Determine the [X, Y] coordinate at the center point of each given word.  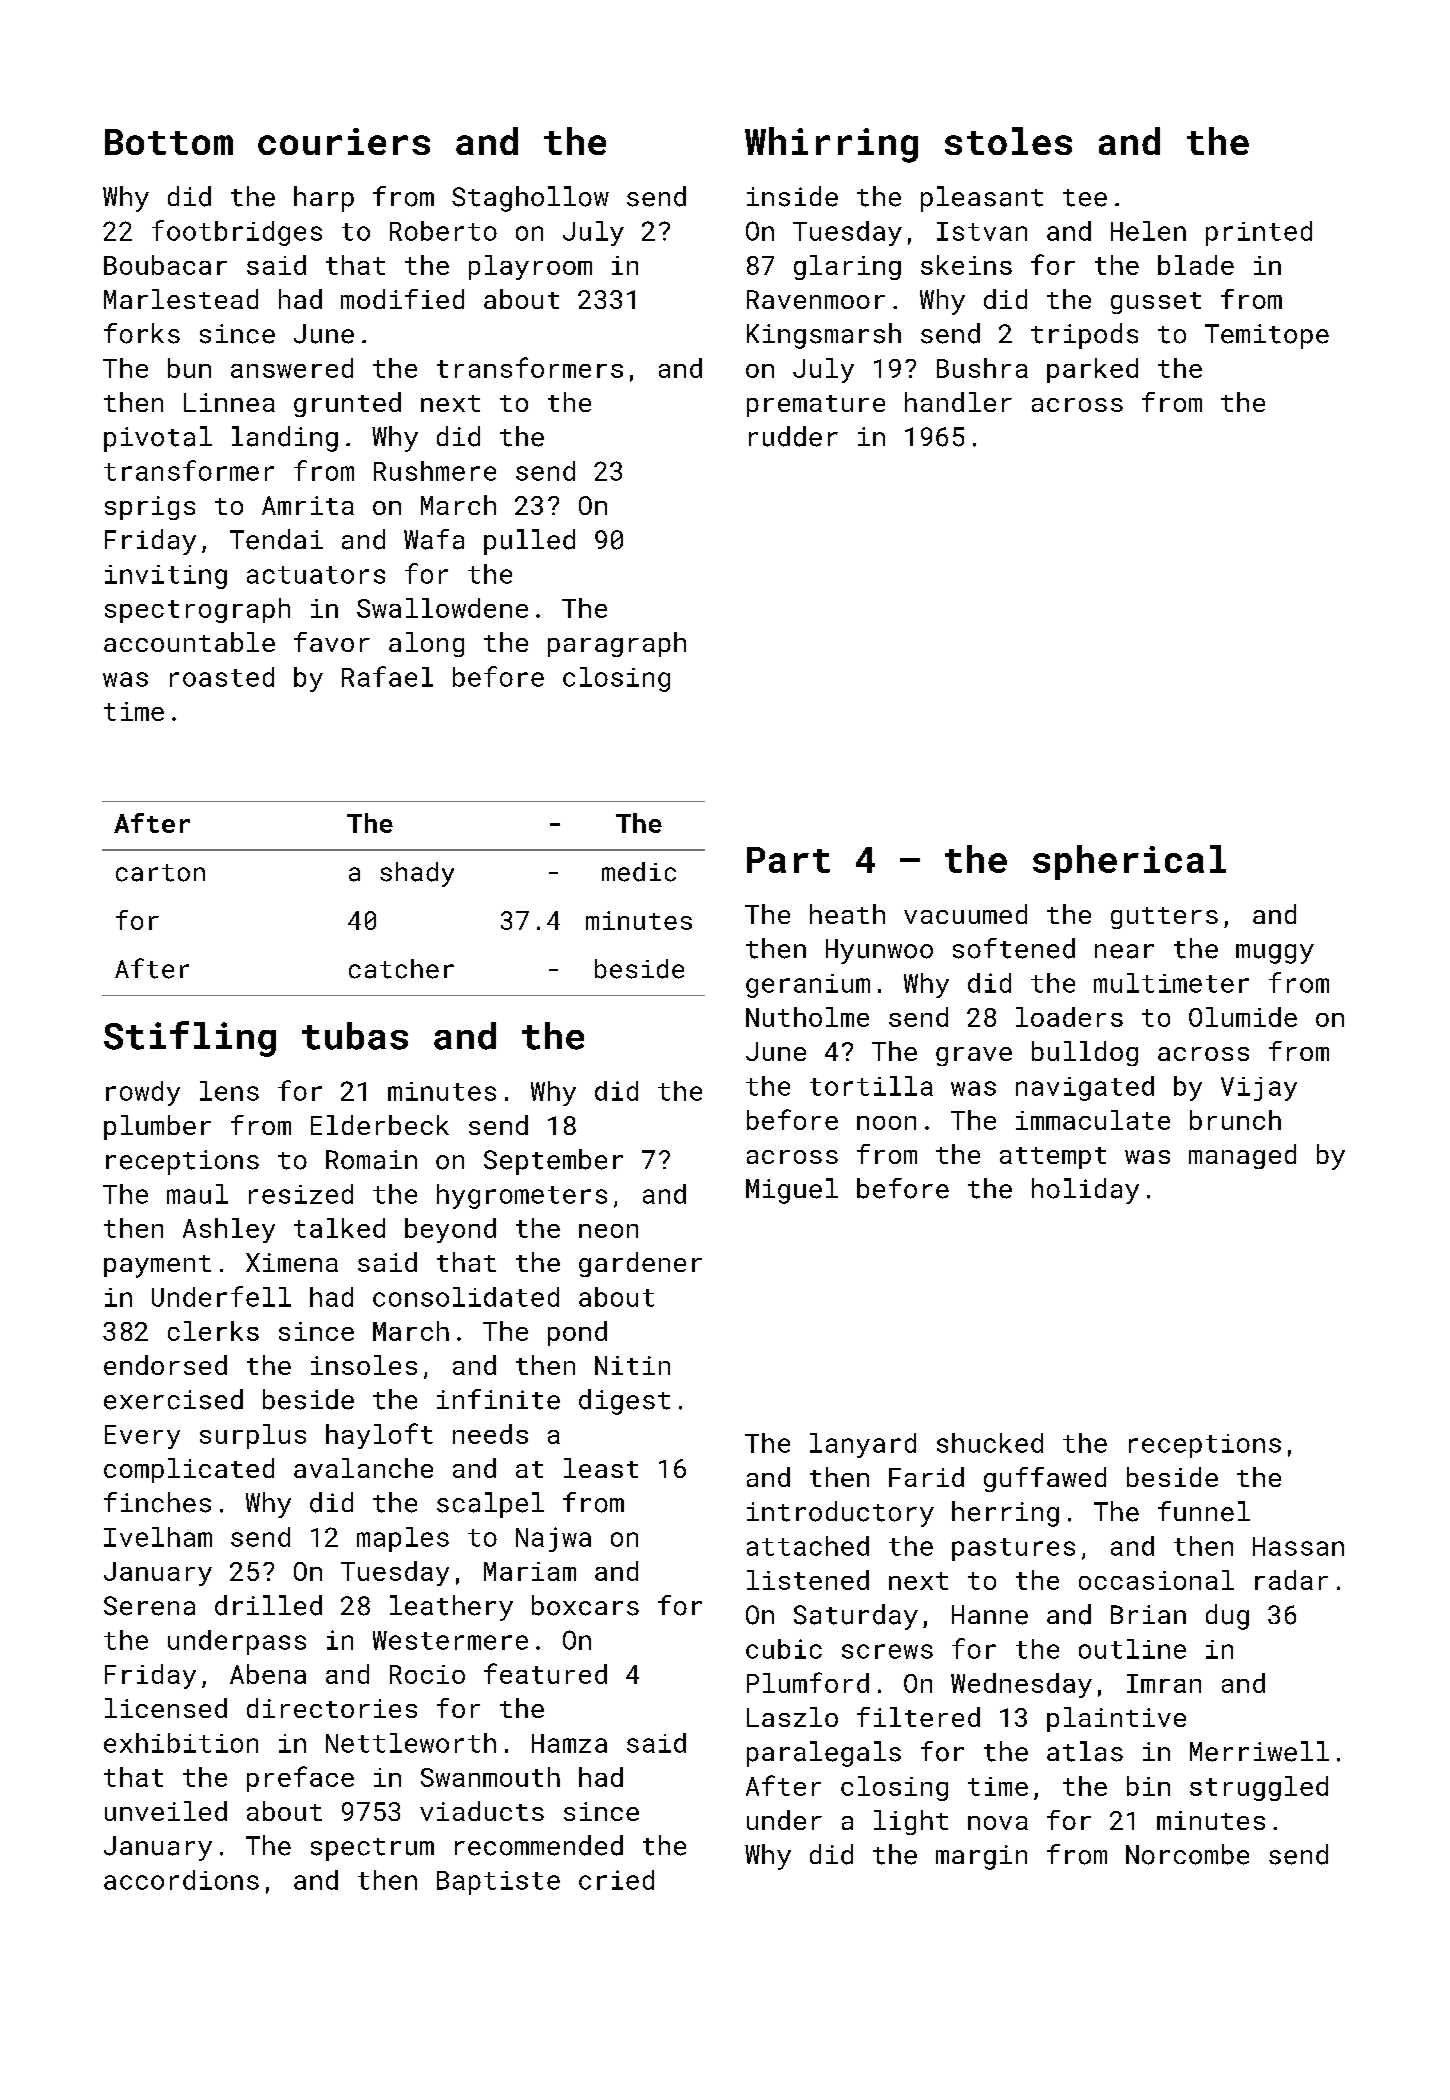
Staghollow [530, 199]
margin [981, 1857]
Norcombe [1187, 1854]
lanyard [863, 1445]
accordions [181, 1880]
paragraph [617, 644]
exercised [173, 1399]
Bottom [169, 142]
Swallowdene [442, 608]
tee [1085, 198]
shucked [990, 1443]
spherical [1129, 862]
